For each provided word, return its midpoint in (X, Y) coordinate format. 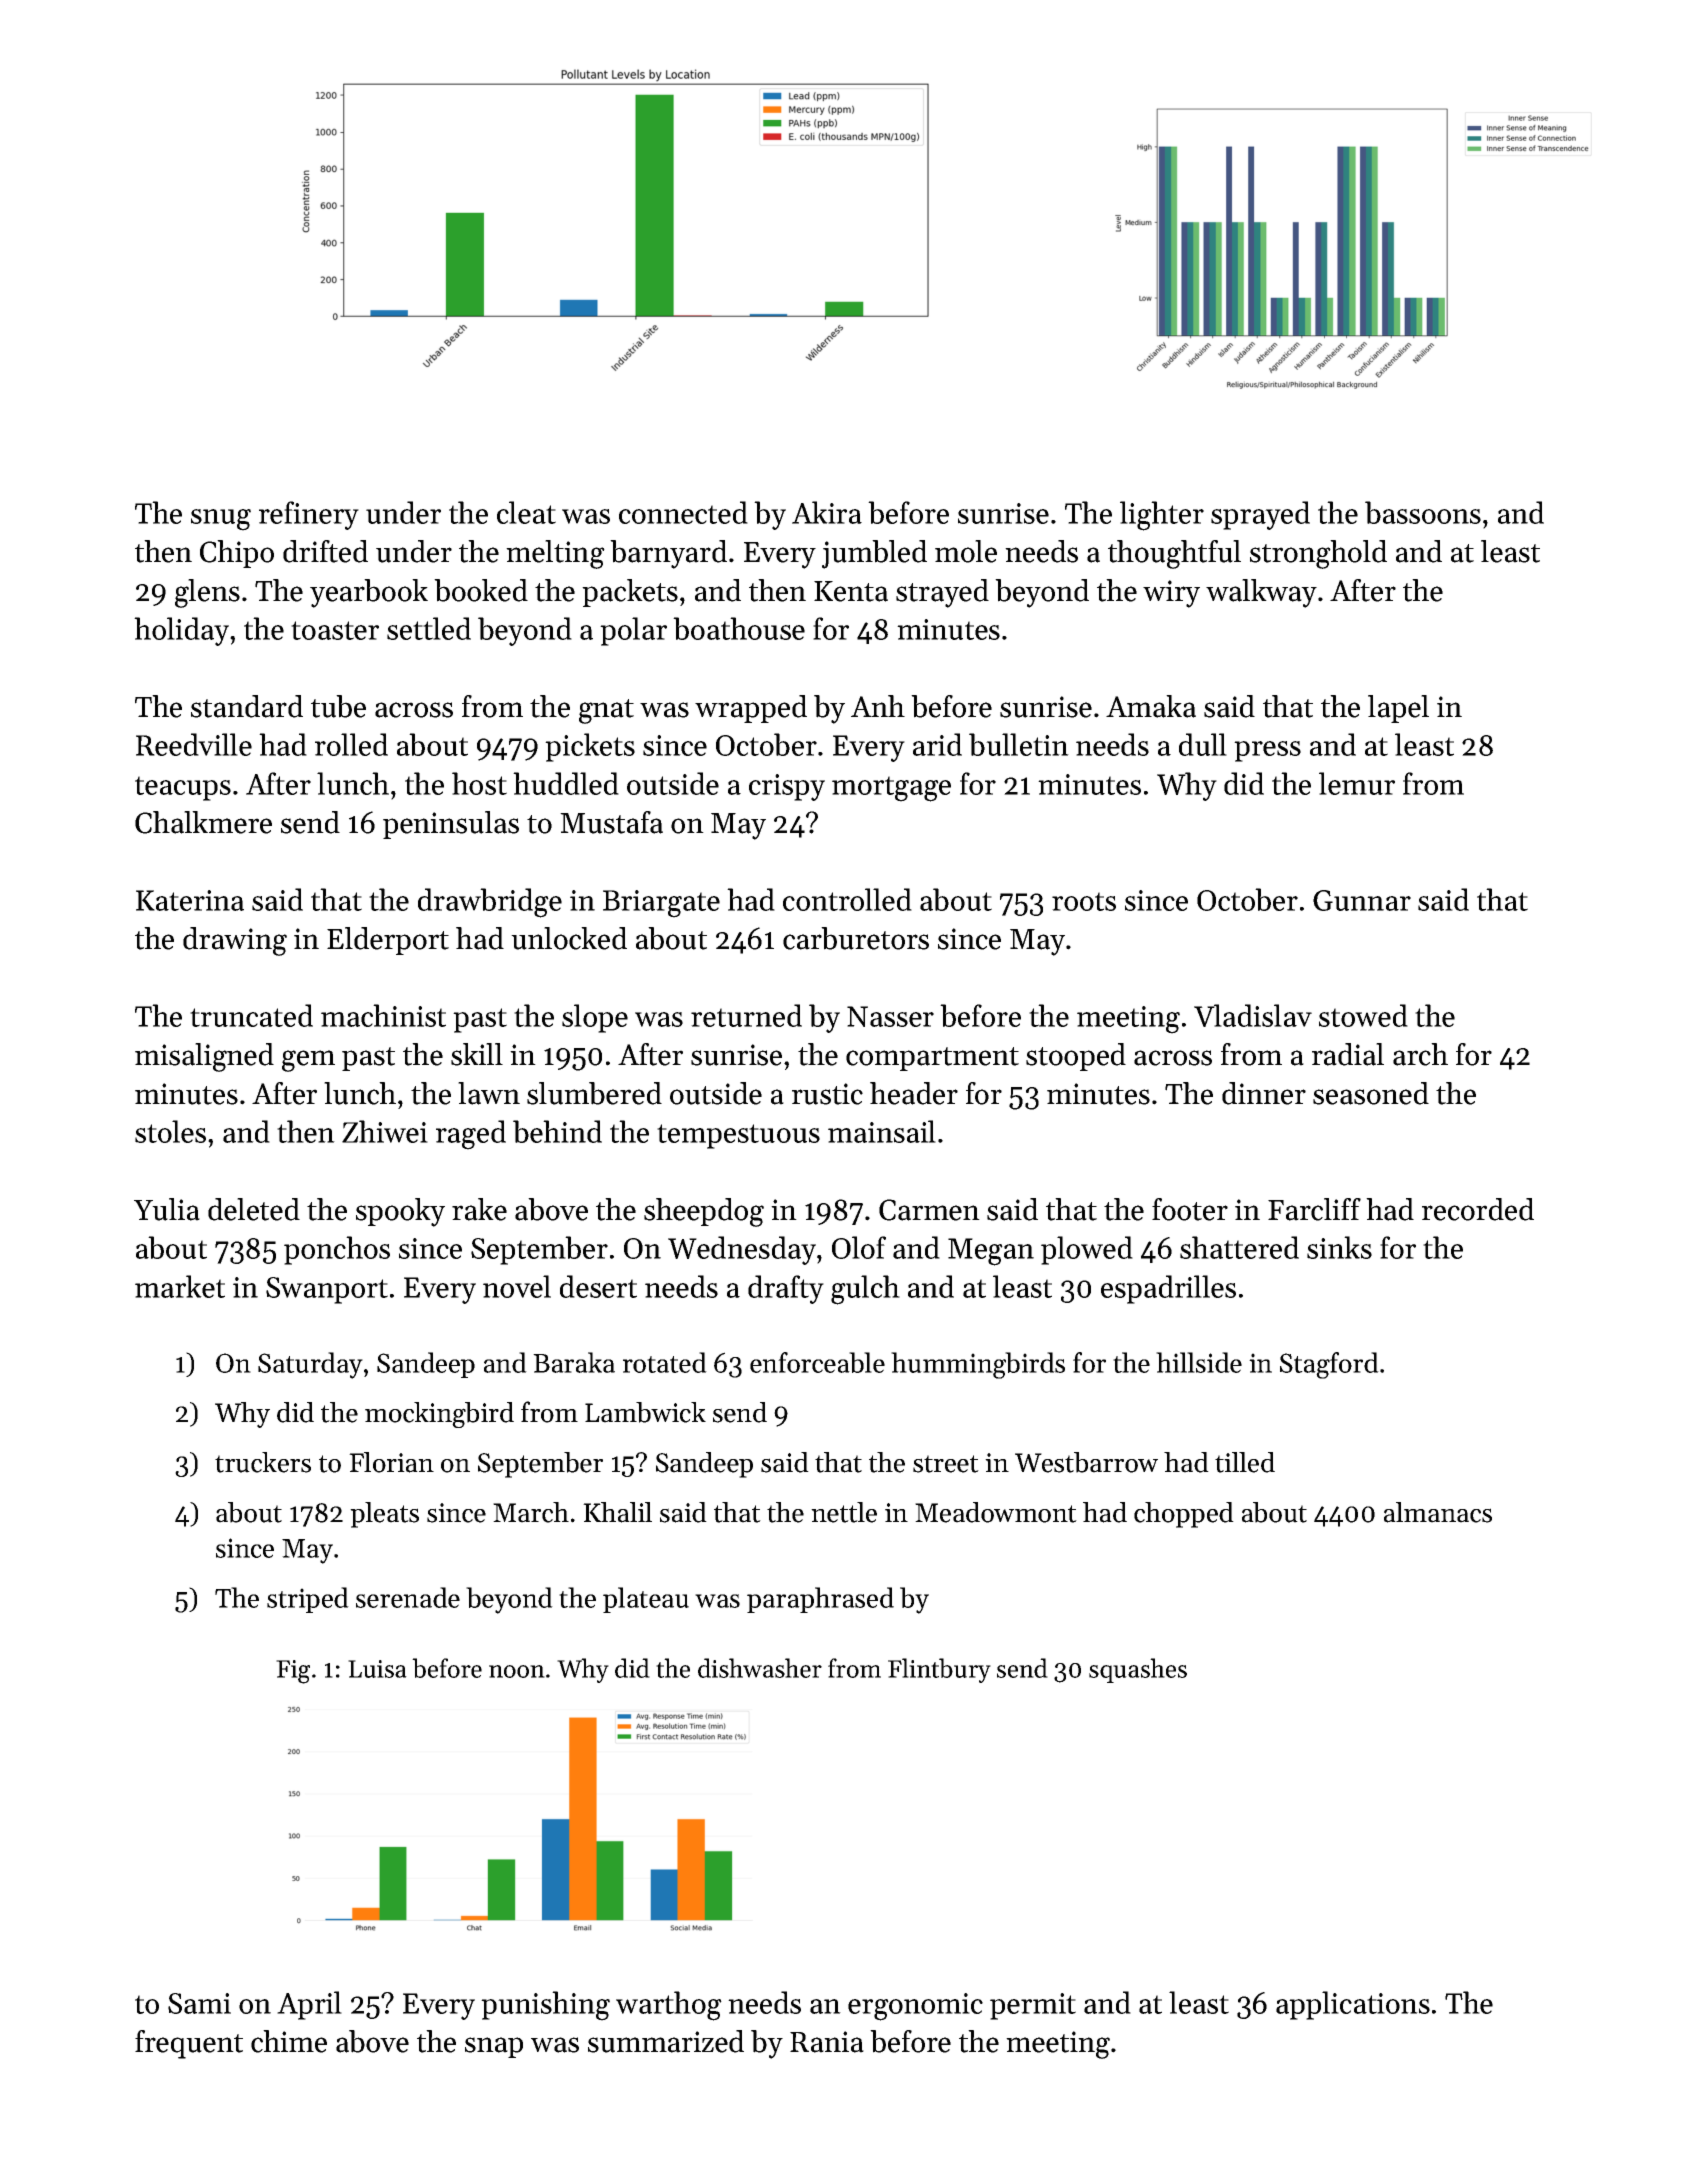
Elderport (388, 941)
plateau (646, 1600)
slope (595, 1018)
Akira (827, 512)
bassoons (1423, 512)
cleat (526, 512)
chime (289, 2041)
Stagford (1329, 1365)
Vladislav (1253, 1015)
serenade (408, 1597)
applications (1353, 2005)
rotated (665, 1362)
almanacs (1438, 1512)
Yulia (167, 1209)
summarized (666, 2041)
